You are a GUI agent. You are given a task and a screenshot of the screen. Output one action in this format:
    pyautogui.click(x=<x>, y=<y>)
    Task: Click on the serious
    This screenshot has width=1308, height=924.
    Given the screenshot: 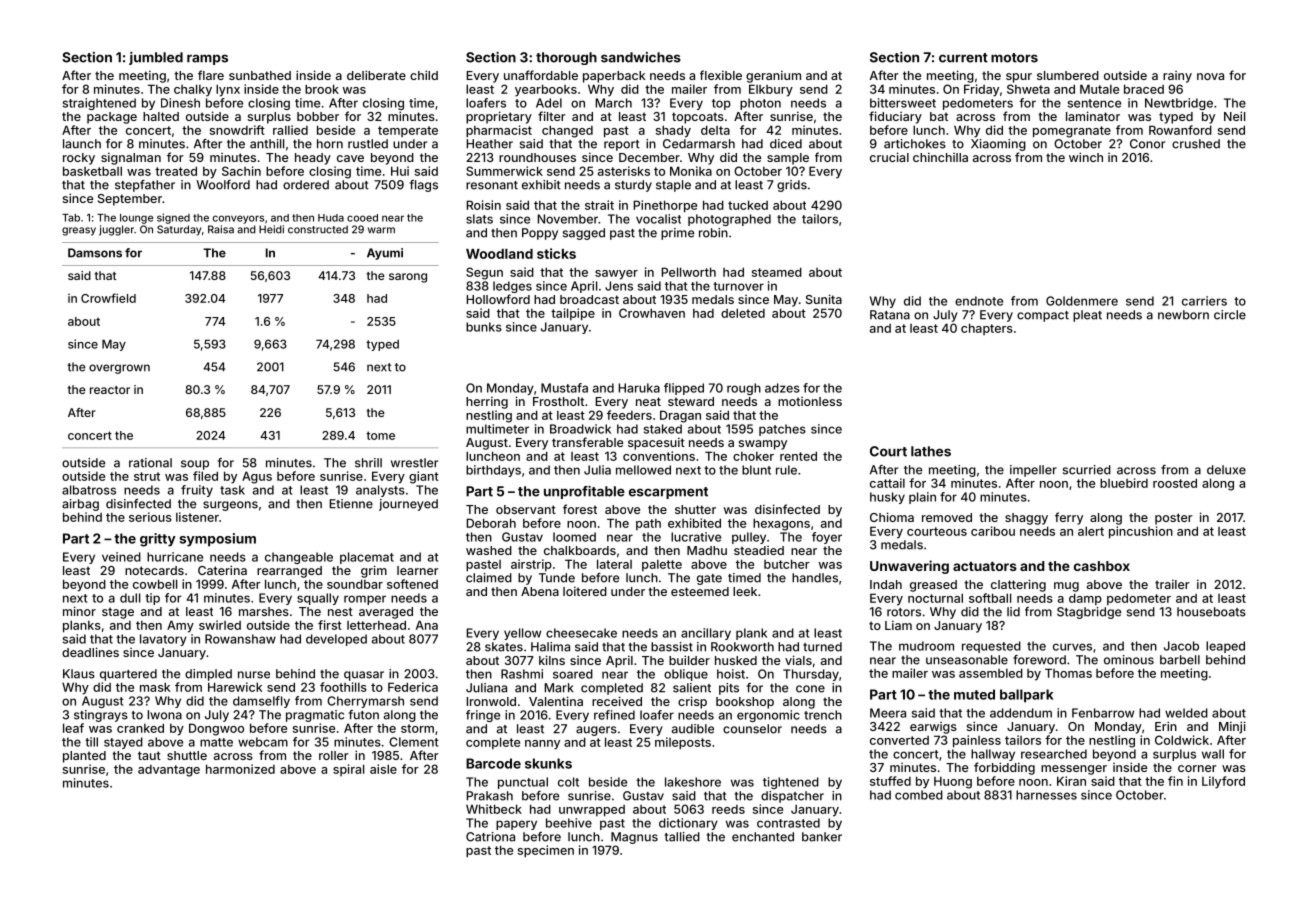 What is the action you would take?
    pyautogui.click(x=150, y=517)
